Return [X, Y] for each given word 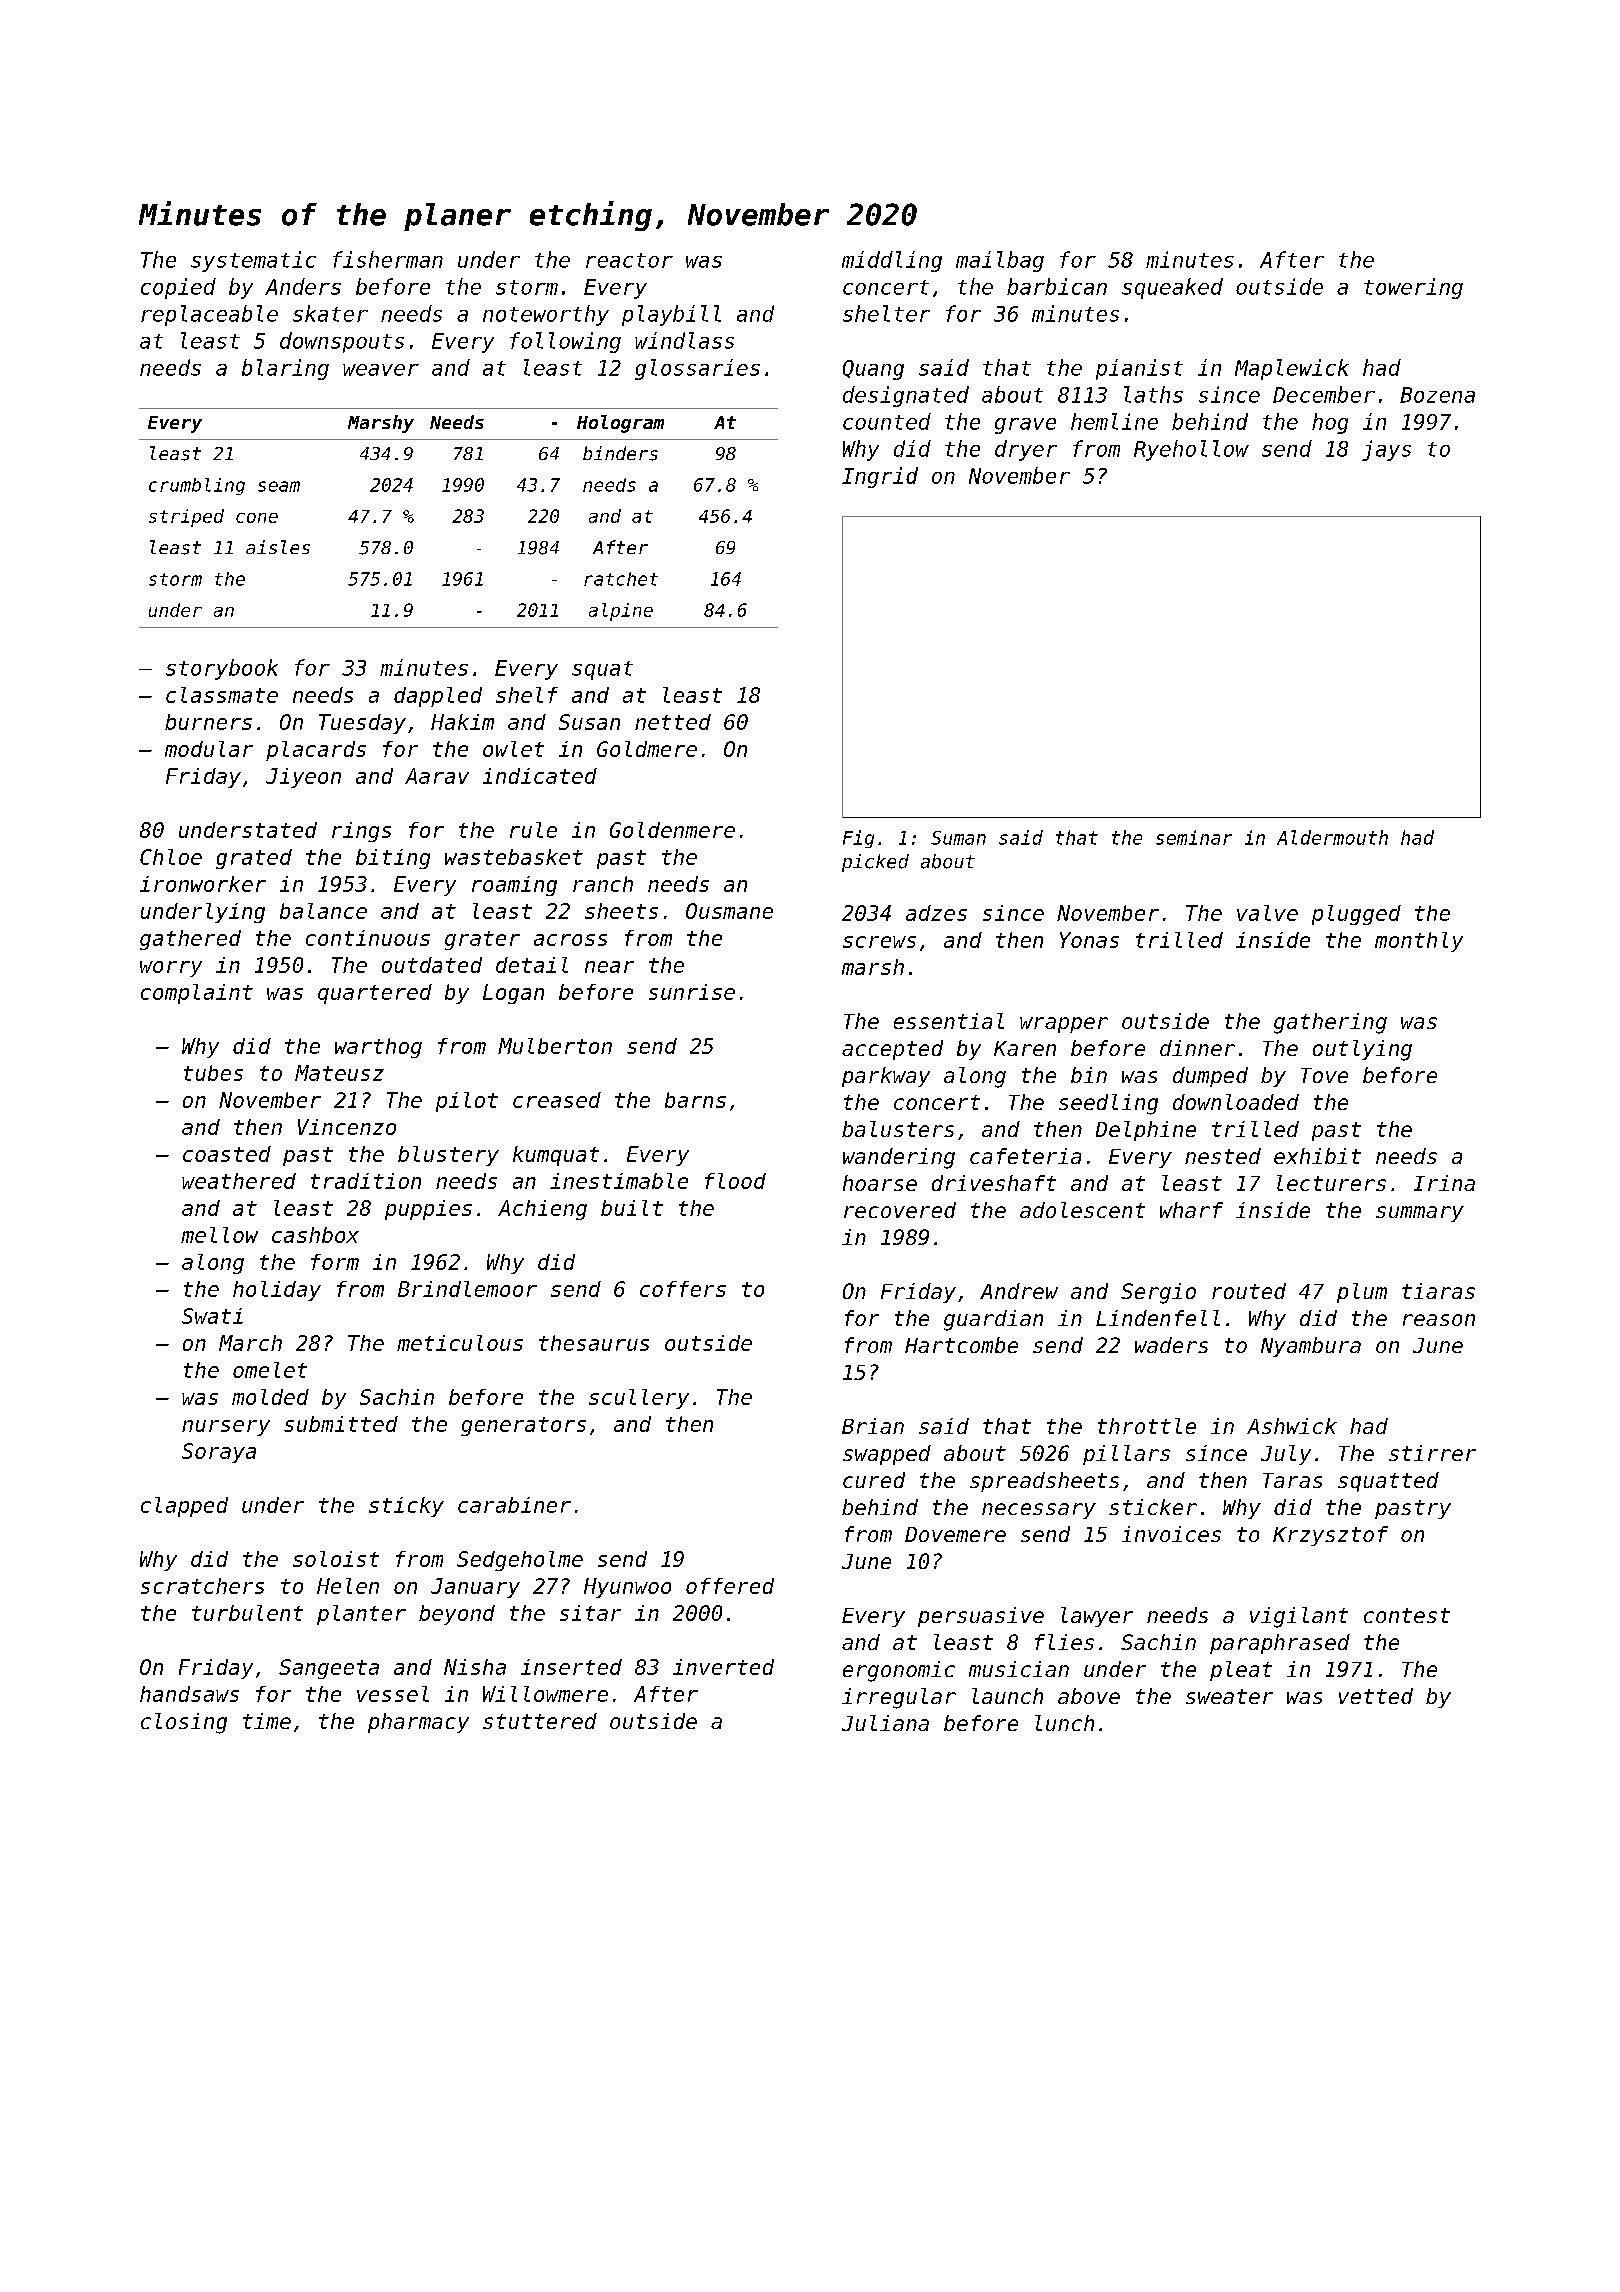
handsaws [189, 1694]
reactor [629, 260]
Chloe [171, 857]
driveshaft [994, 1183]
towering [1413, 288]
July [1286, 1455]
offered [730, 1586]
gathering [1330, 1023]
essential [949, 1021]
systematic [253, 261]
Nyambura [1311, 1347]
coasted [227, 1154]
